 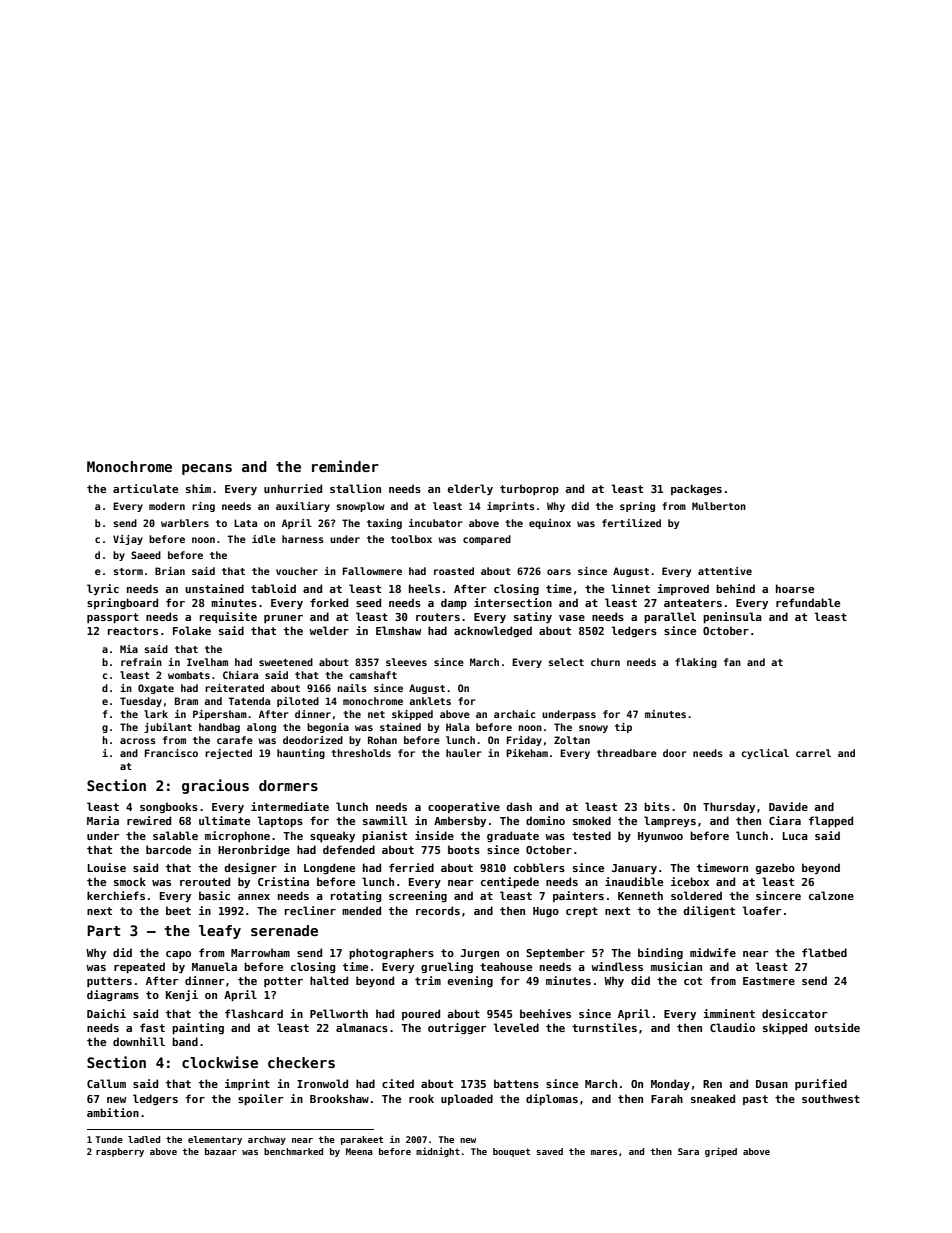 What do you see at coordinates (454, 571) in the screenshot?
I see `roasted` at bounding box center [454, 571].
